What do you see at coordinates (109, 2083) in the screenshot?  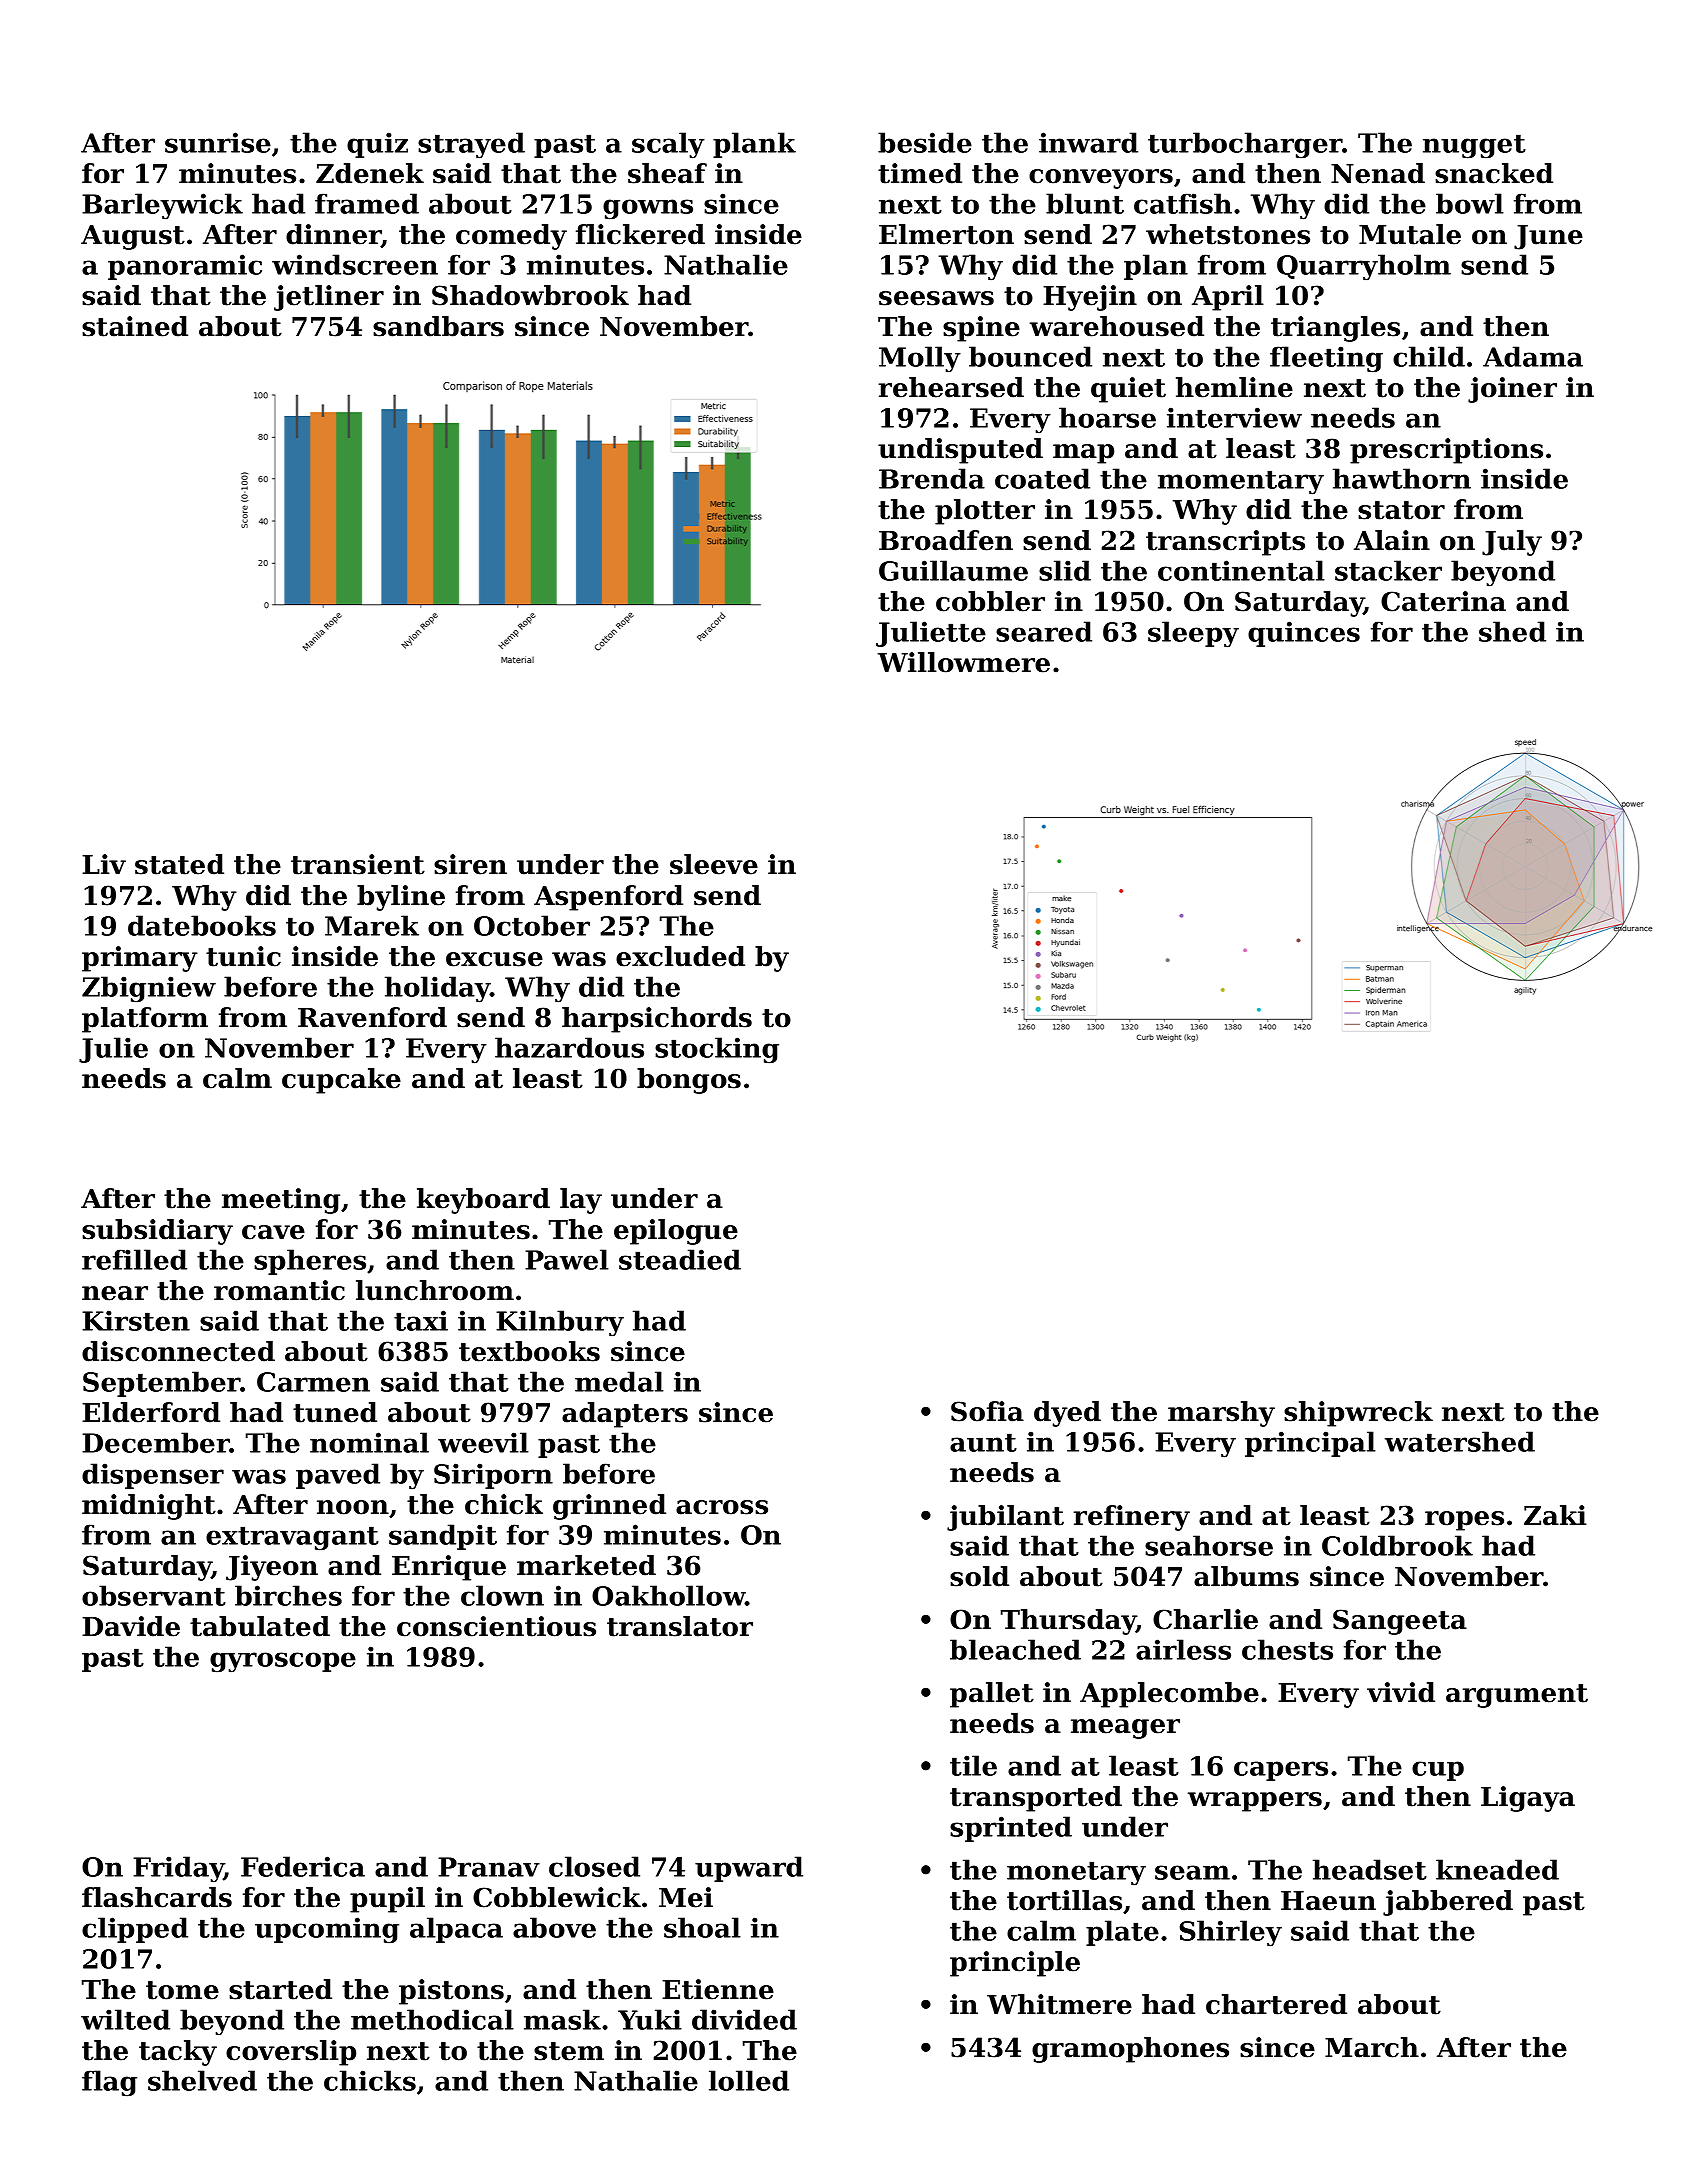 I see `flag` at bounding box center [109, 2083].
